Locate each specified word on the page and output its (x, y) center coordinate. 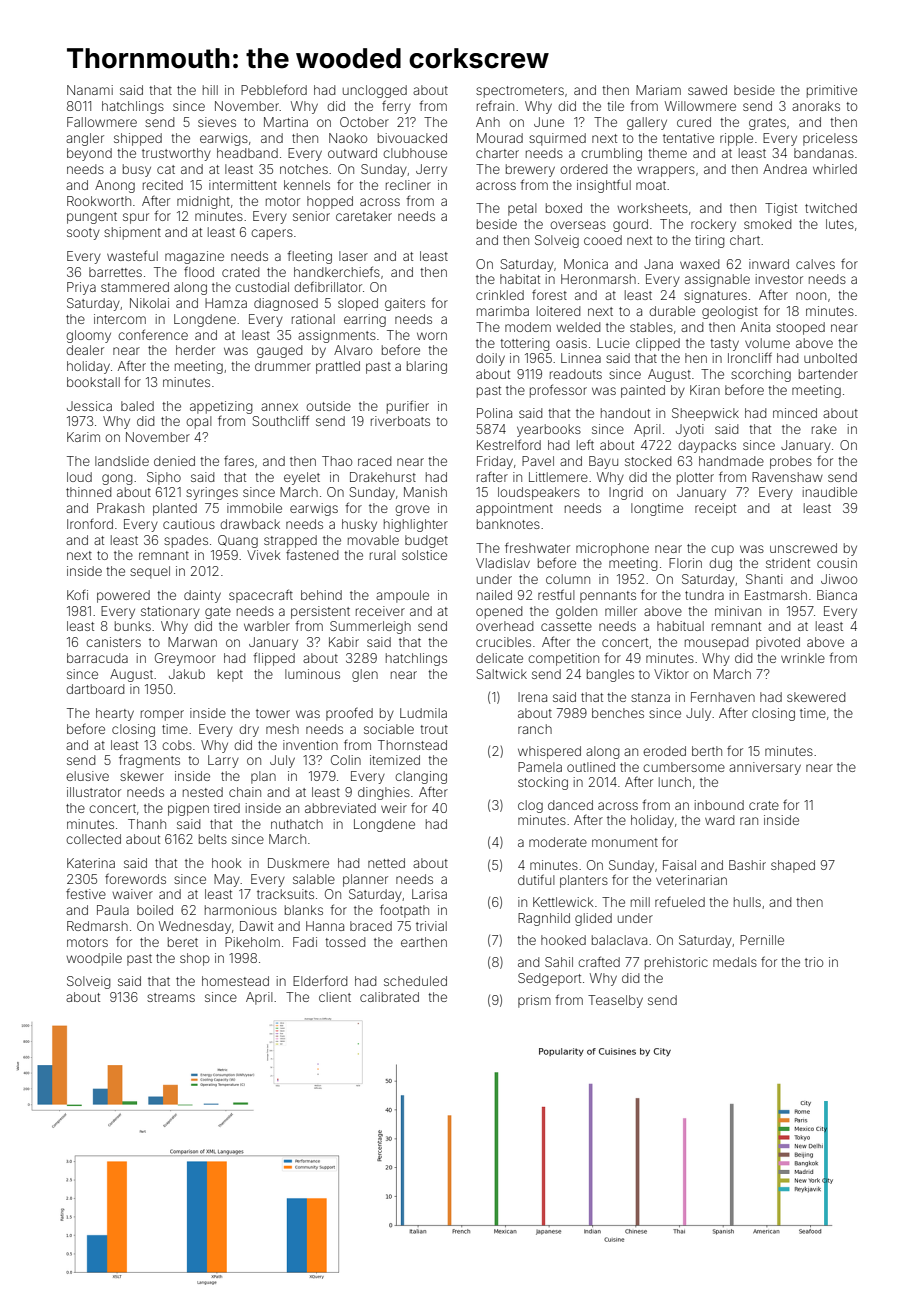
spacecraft (261, 596)
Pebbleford (274, 89)
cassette (566, 626)
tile (615, 106)
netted (386, 863)
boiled (155, 910)
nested (203, 792)
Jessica (89, 406)
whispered (549, 752)
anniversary (765, 768)
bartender (828, 374)
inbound (719, 805)
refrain (495, 105)
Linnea (581, 358)
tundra (704, 595)
